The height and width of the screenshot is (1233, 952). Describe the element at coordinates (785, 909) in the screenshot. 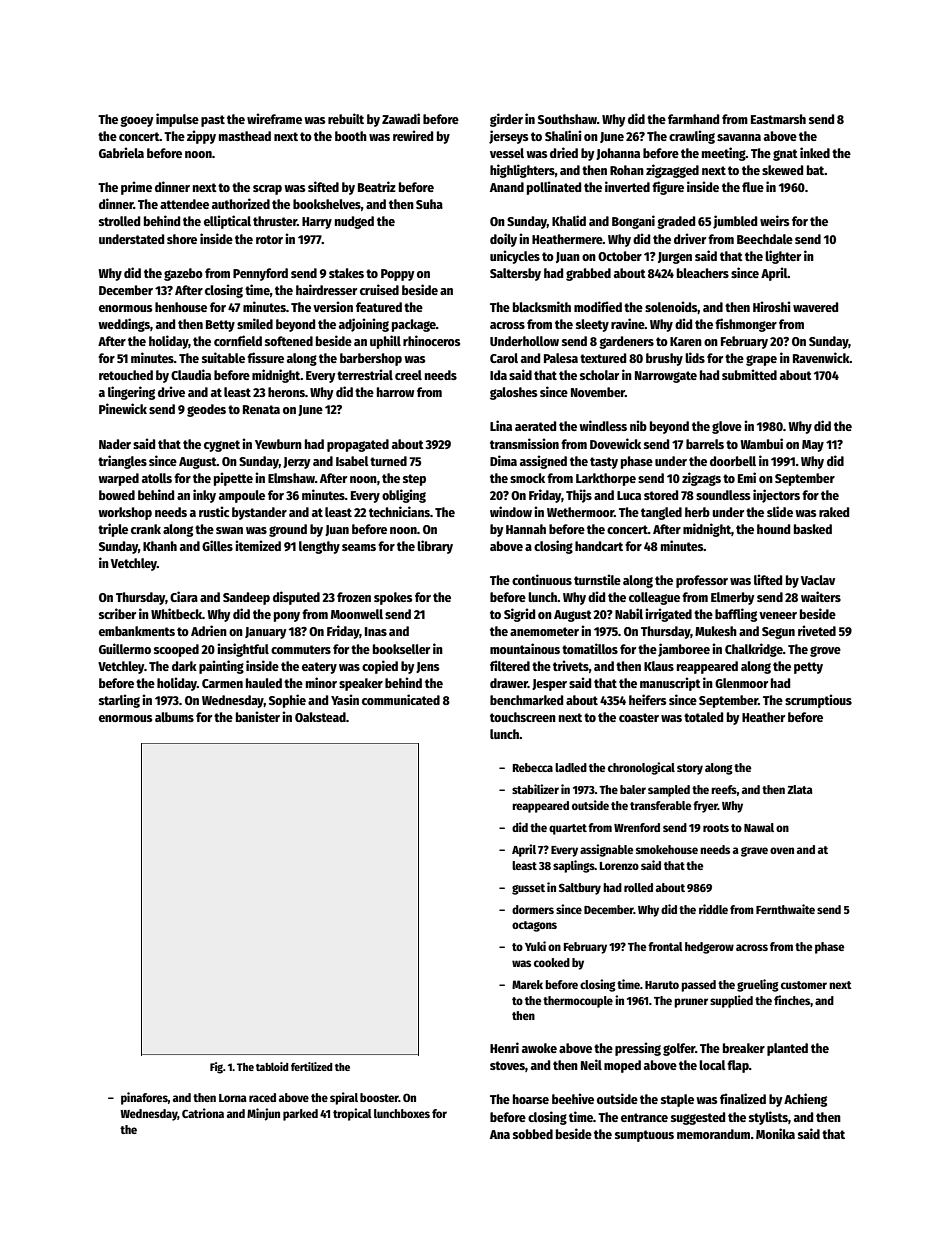

I see `Fernthwaite` at that location.
